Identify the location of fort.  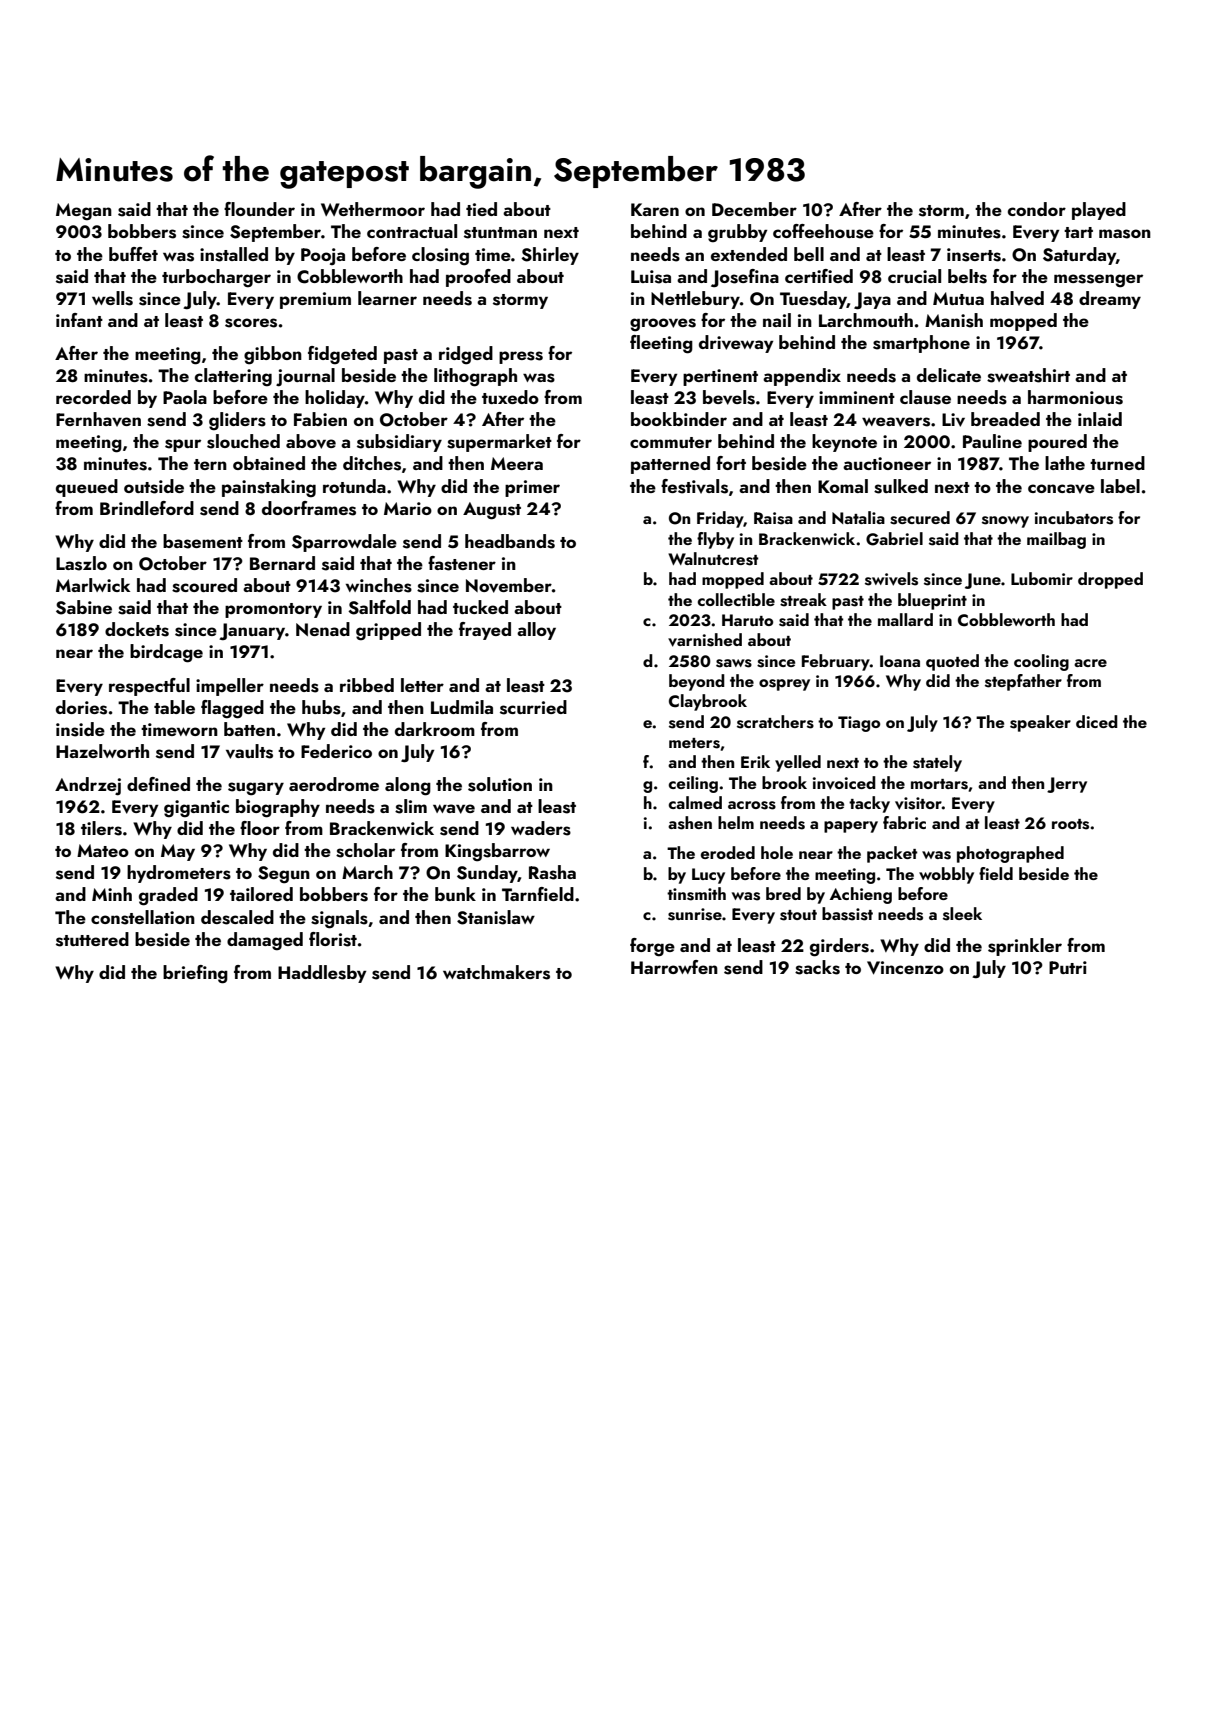
(731, 463).
